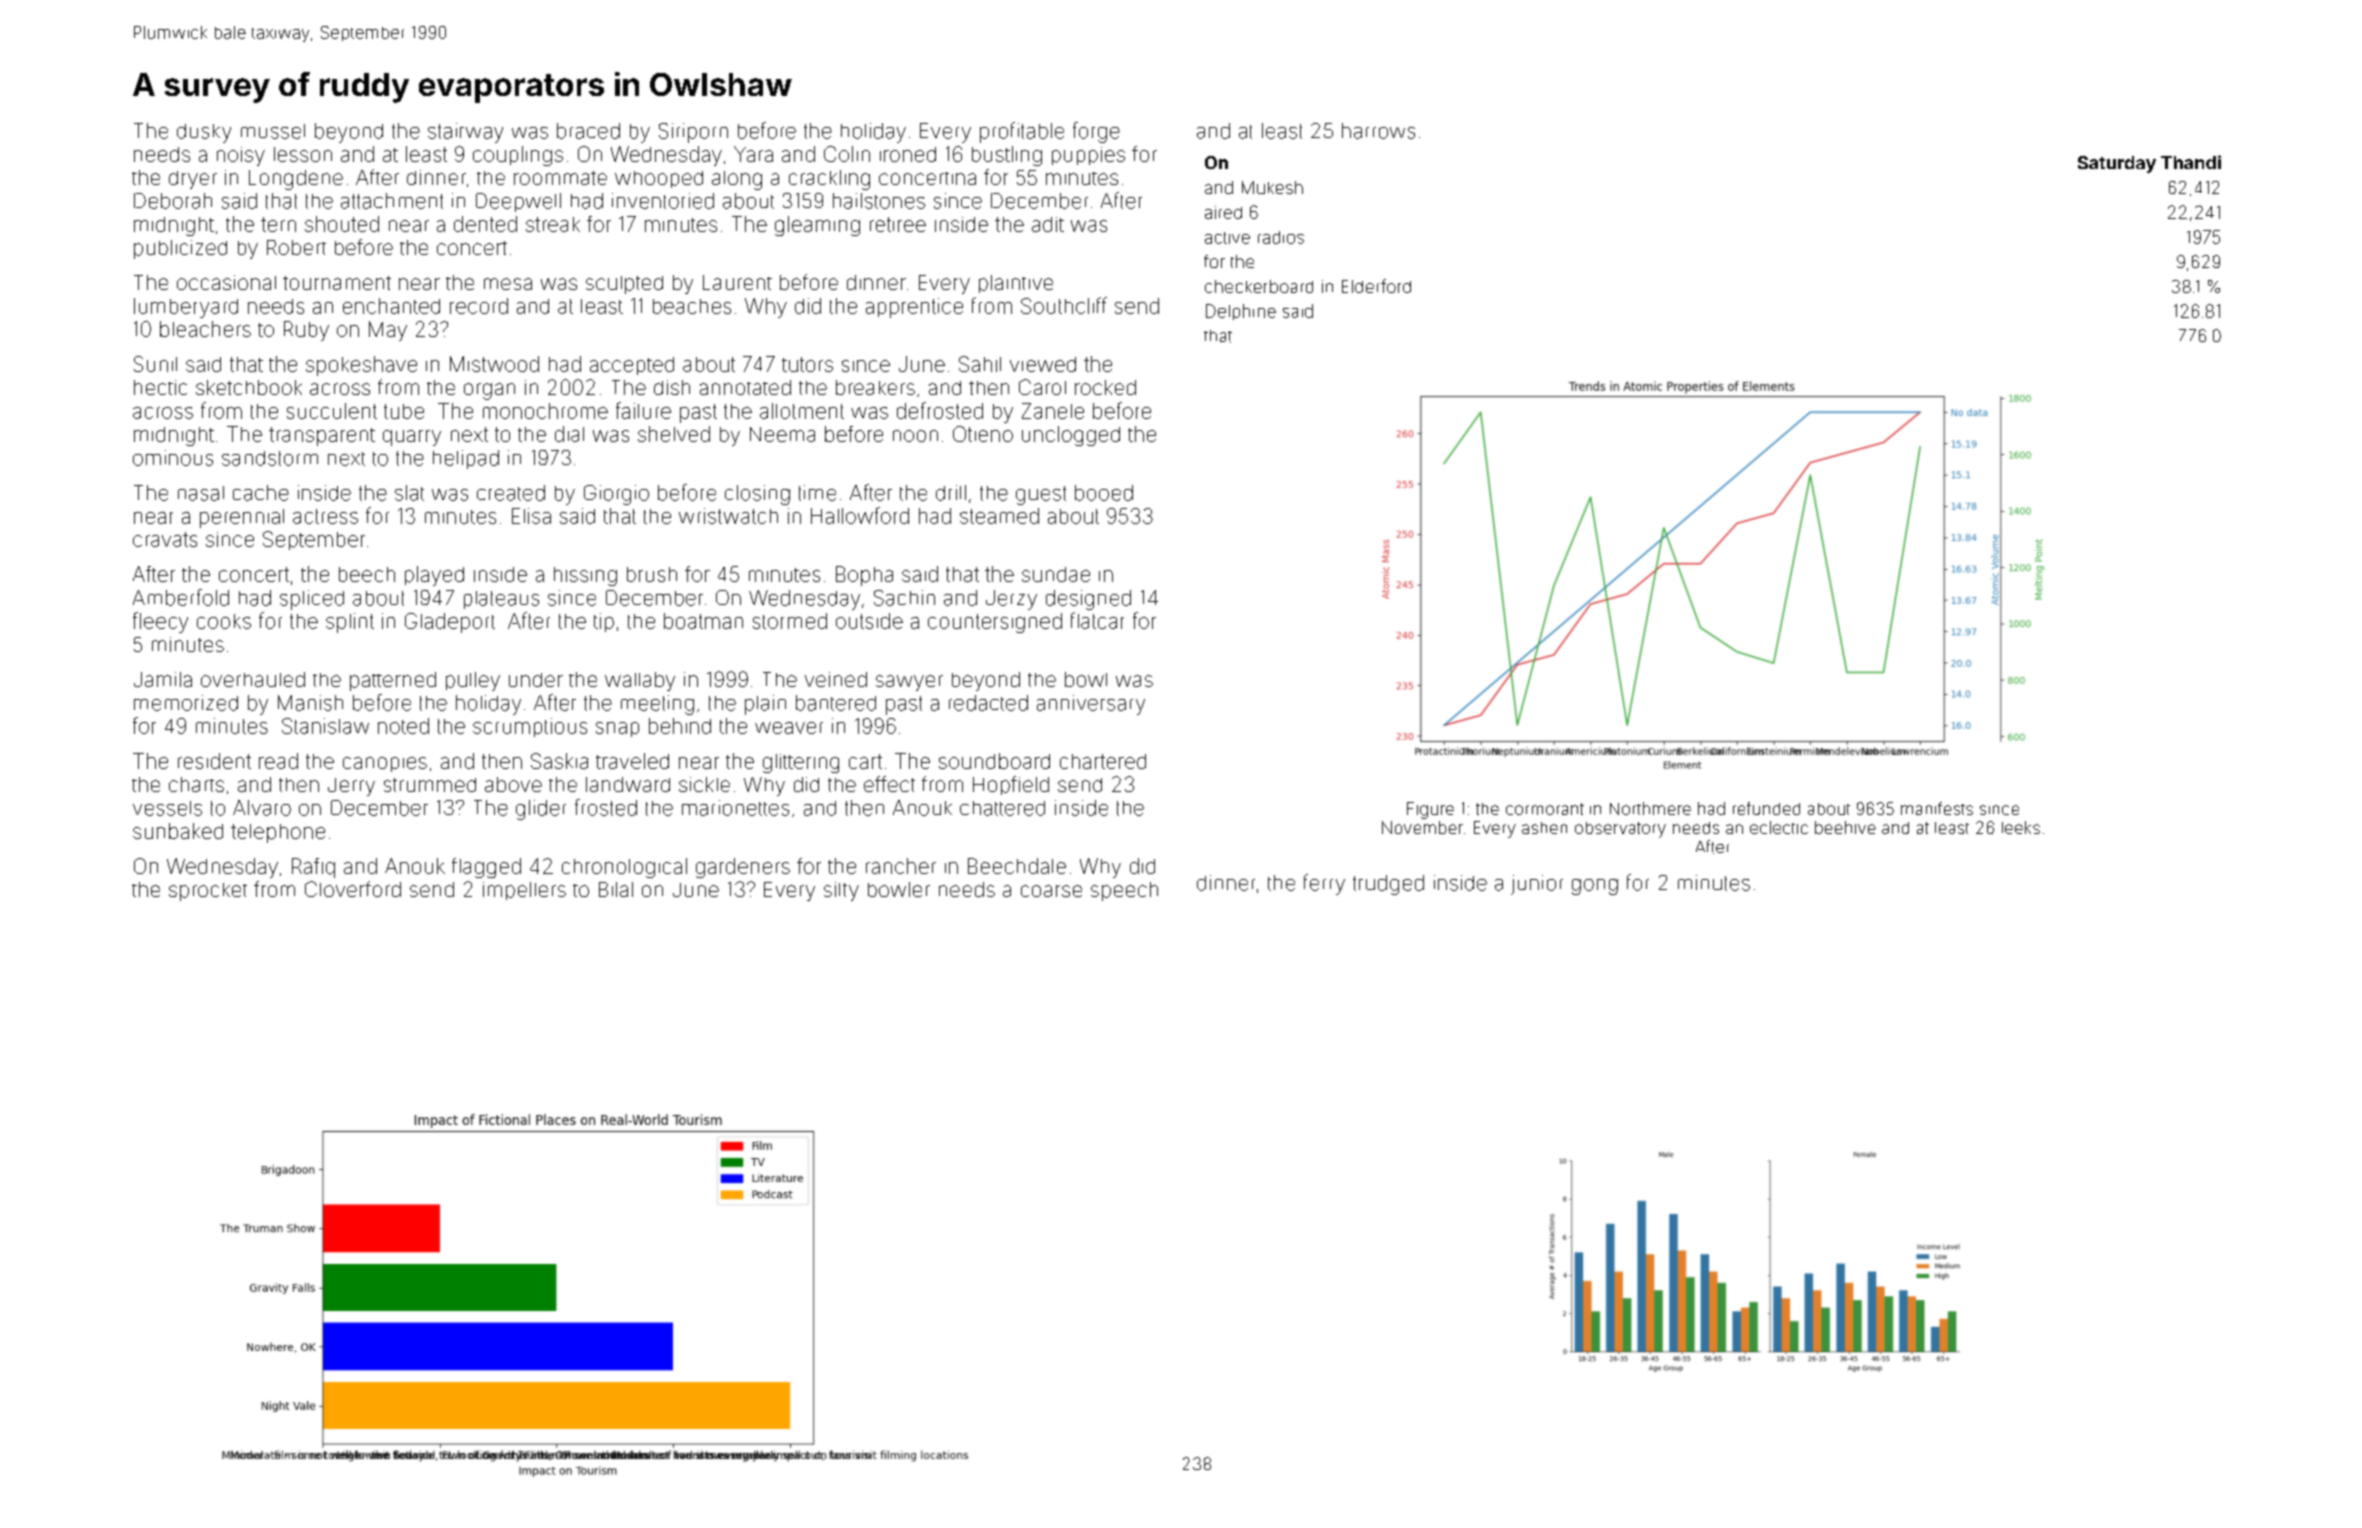 Image resolution: width=2362 pixels, height=1528 pixels. Describe the element at coordinates (253, 679) in the image. I see `overhauled` at that location.
